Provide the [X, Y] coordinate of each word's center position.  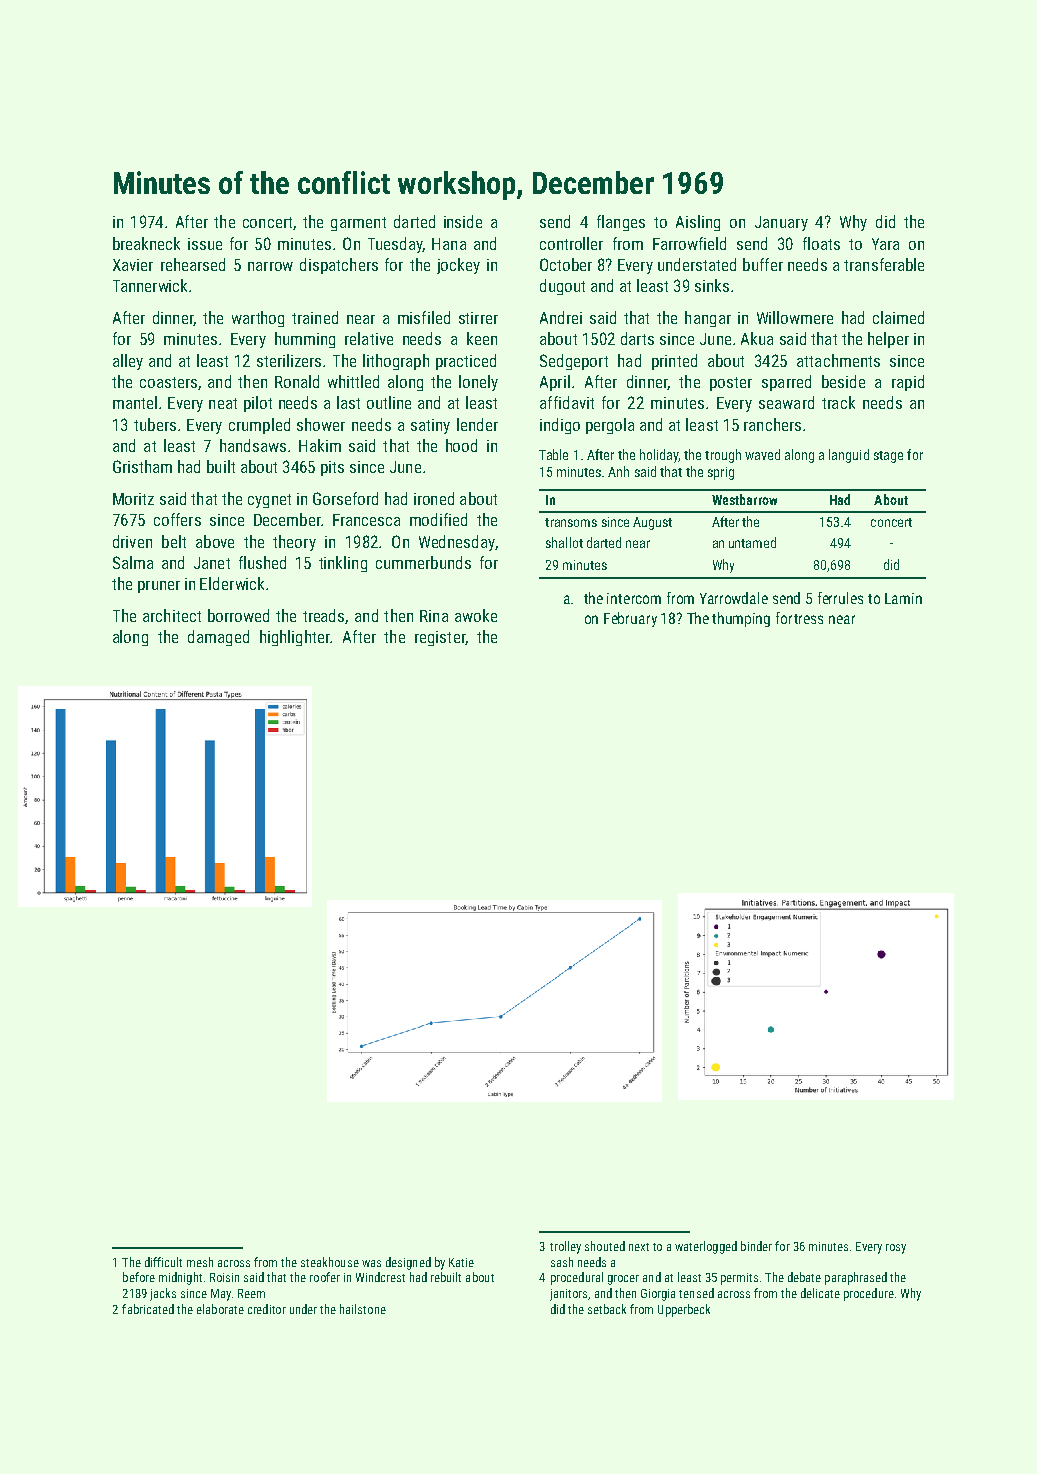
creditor [267, 1309]
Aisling [698, 223]
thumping [741, 619]
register [440, 638]
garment [358, 224]
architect [172, 615]
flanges [621, 223]
